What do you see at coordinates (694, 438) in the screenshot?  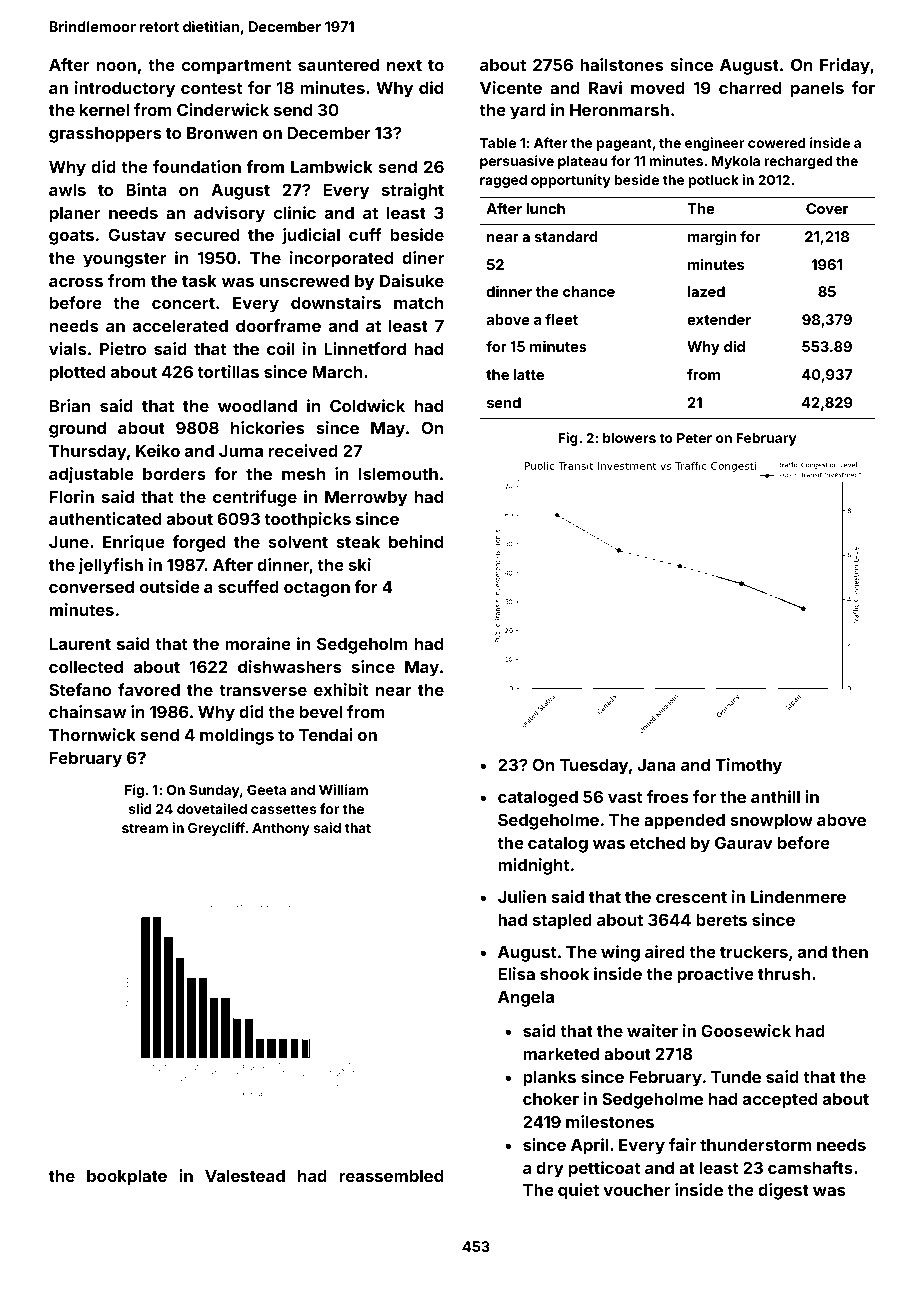 I see `Peter` at bounding box center [694, 438].
